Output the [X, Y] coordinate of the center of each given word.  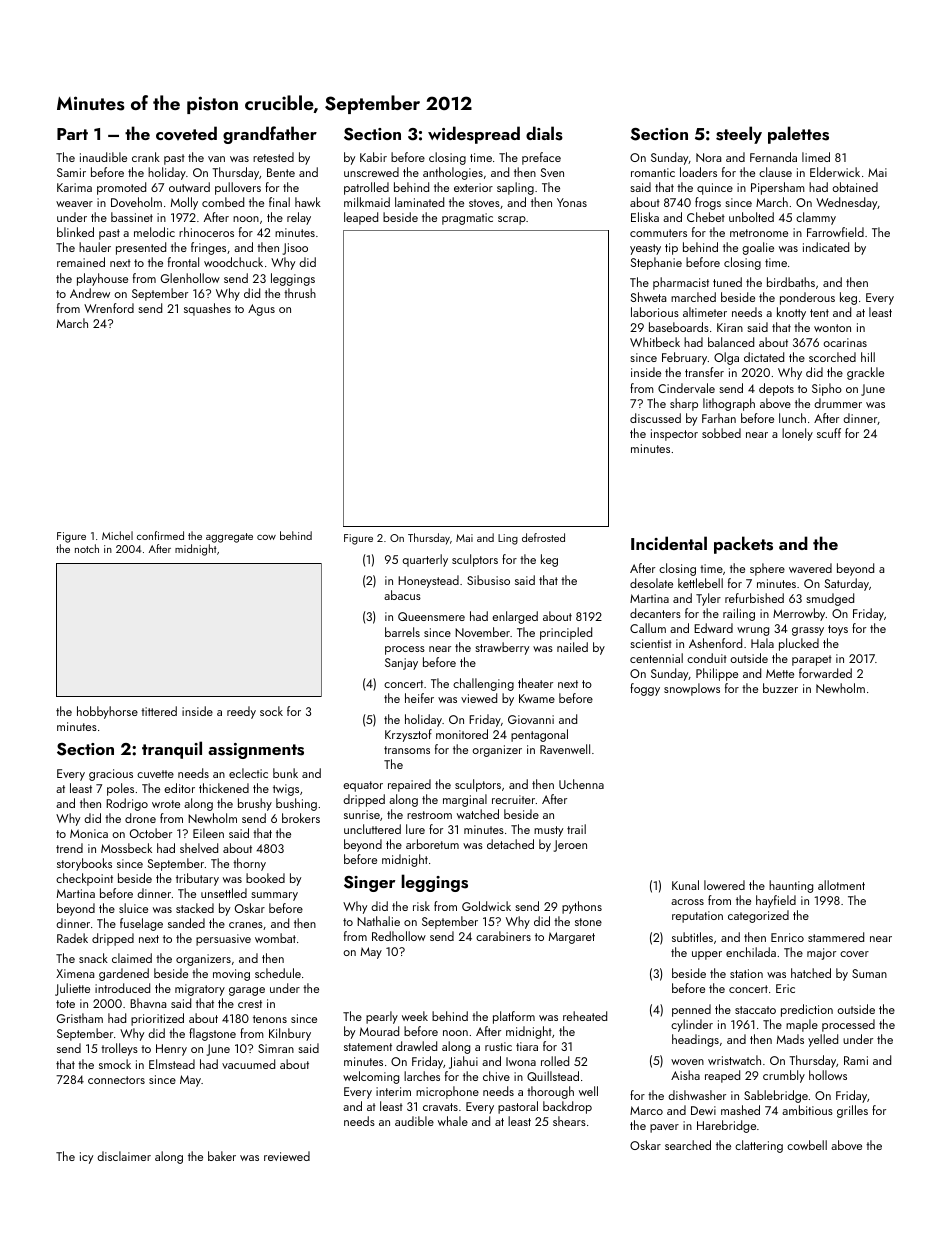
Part [72, 134]
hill [868, 357]
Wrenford [109, 308]
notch [87, 548]
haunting [791, 886]
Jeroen [570, 846]
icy [86, 1158]
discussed [655, 418]
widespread [474, 135]
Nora [708, 157]
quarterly [425, 560]
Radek [72, 938]
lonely [797, 434]
